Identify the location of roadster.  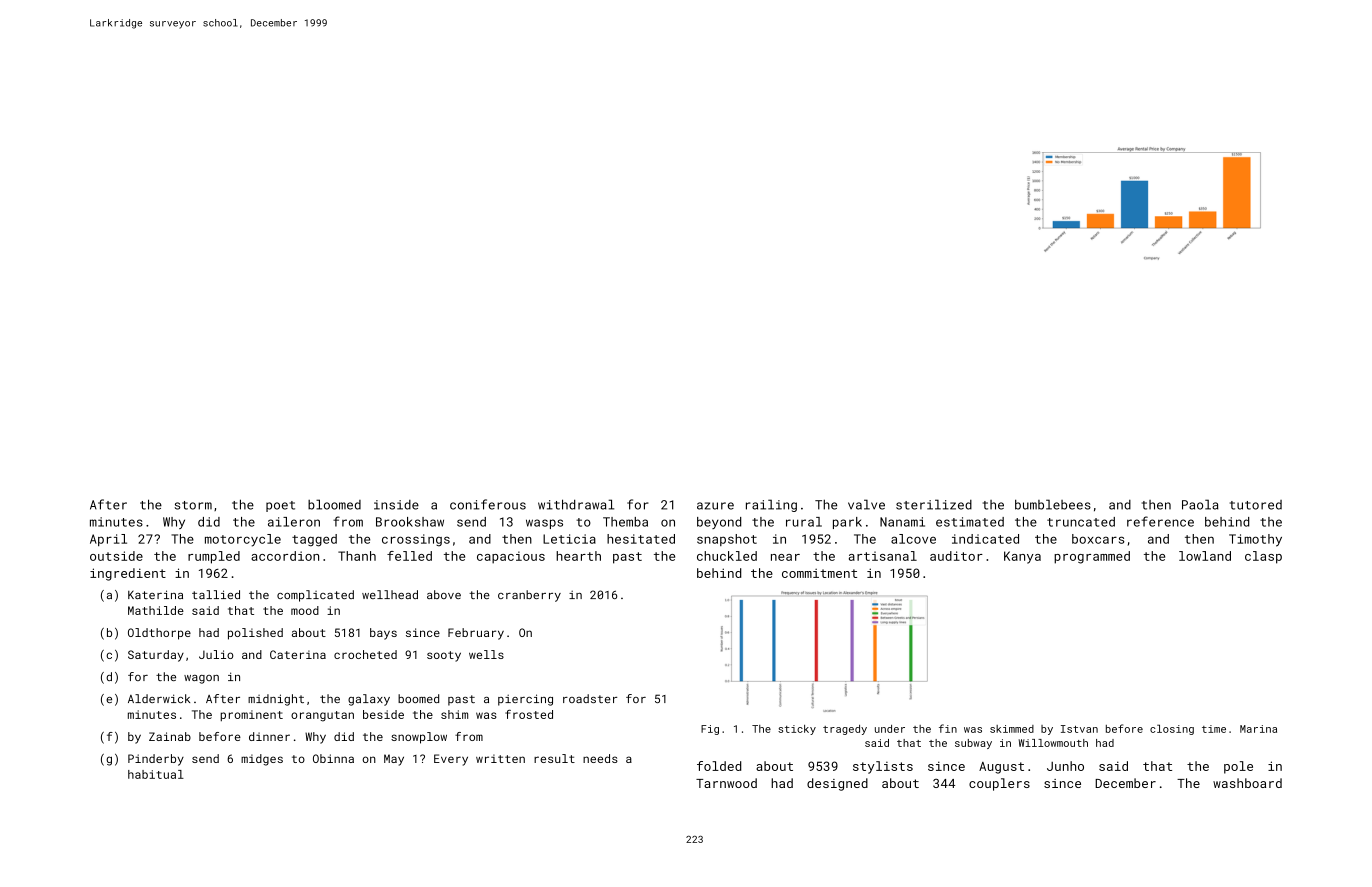
(590, 698).
